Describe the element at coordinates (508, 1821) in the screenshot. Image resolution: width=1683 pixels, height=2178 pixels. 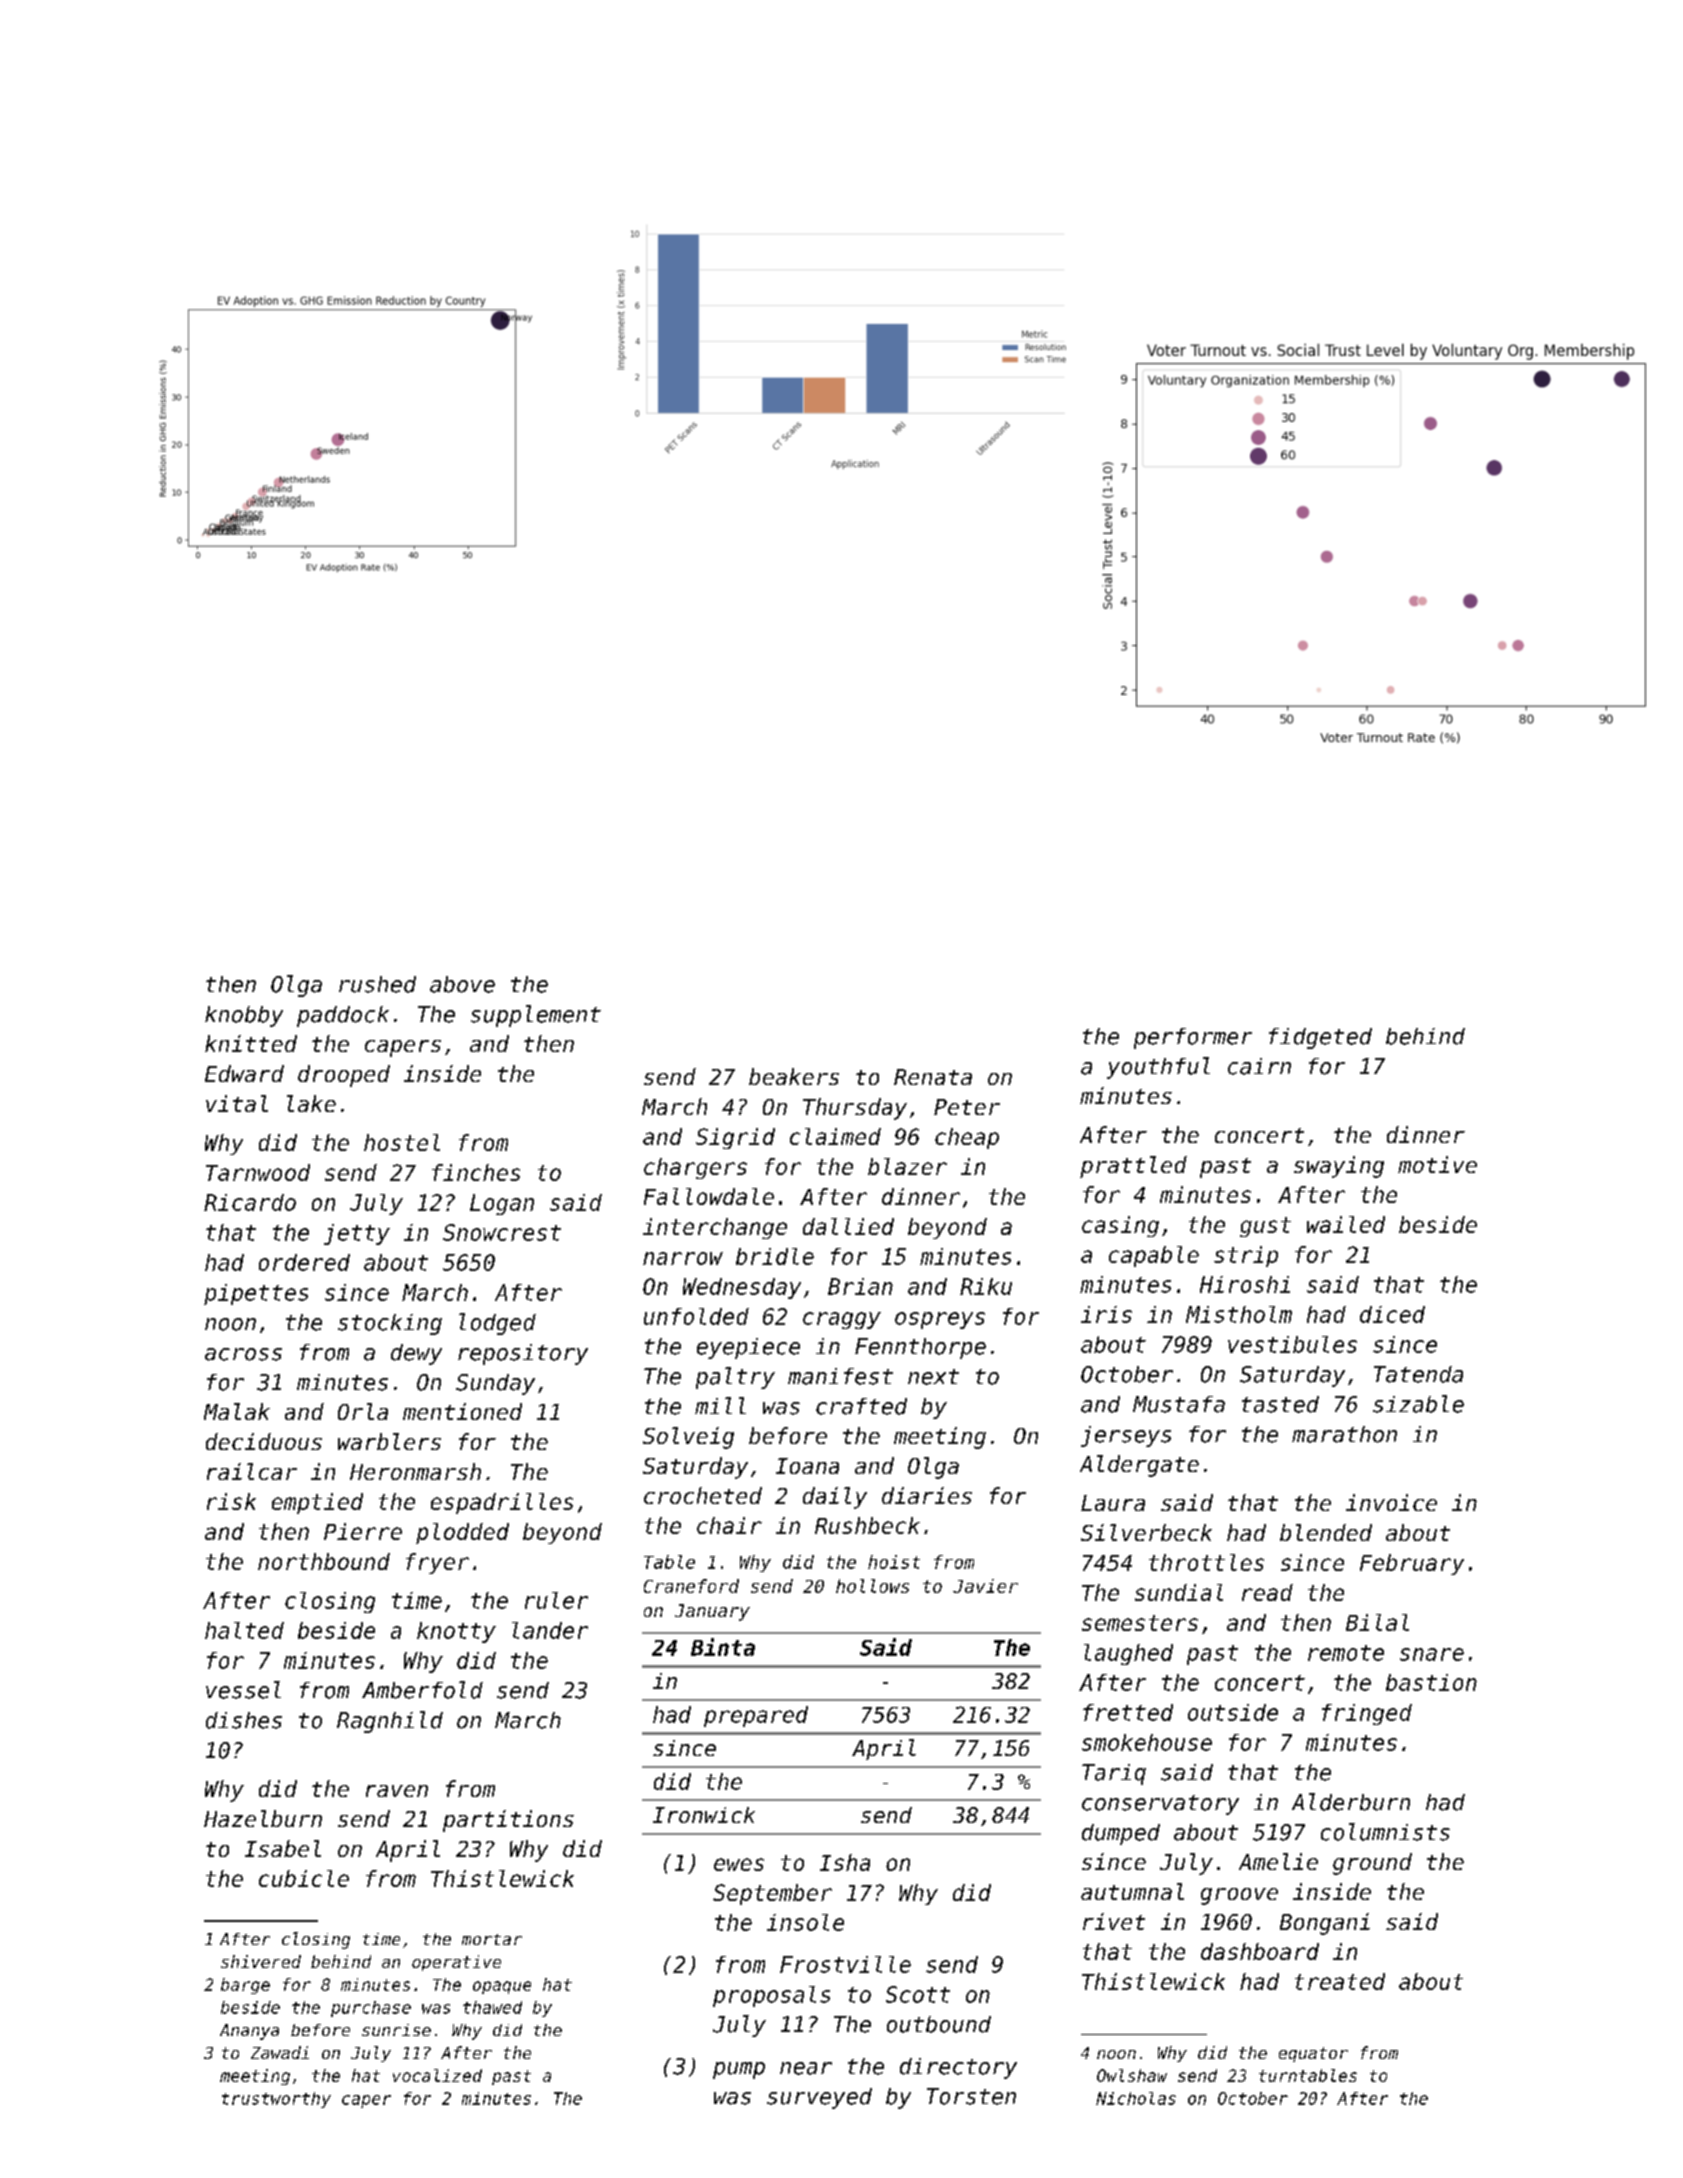
I see `partitions` at that location.
